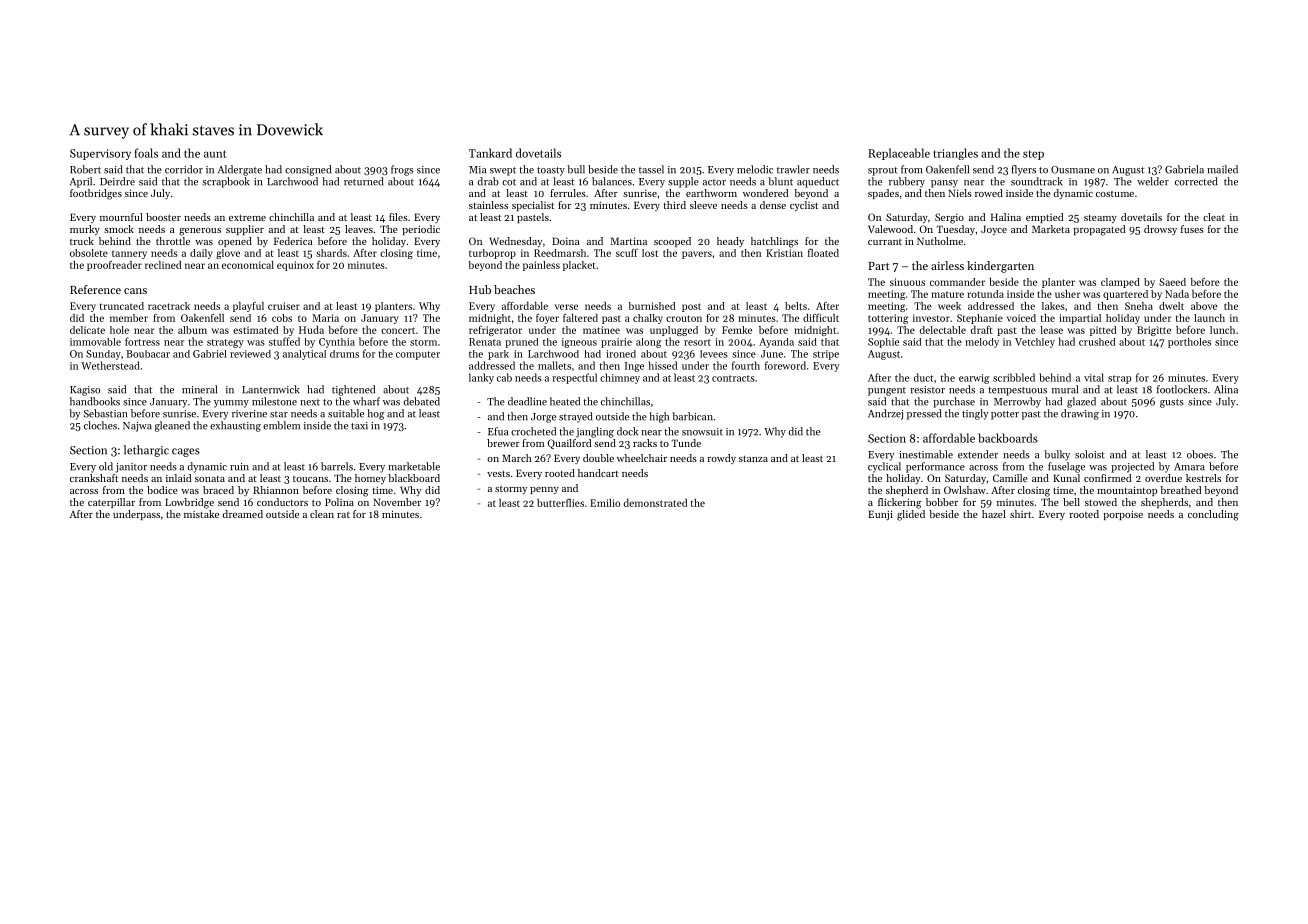 The width and height of the page is (1308, 924). Describe the element at coordinates (122, 306) in the page. I see `truncated` at that location.
